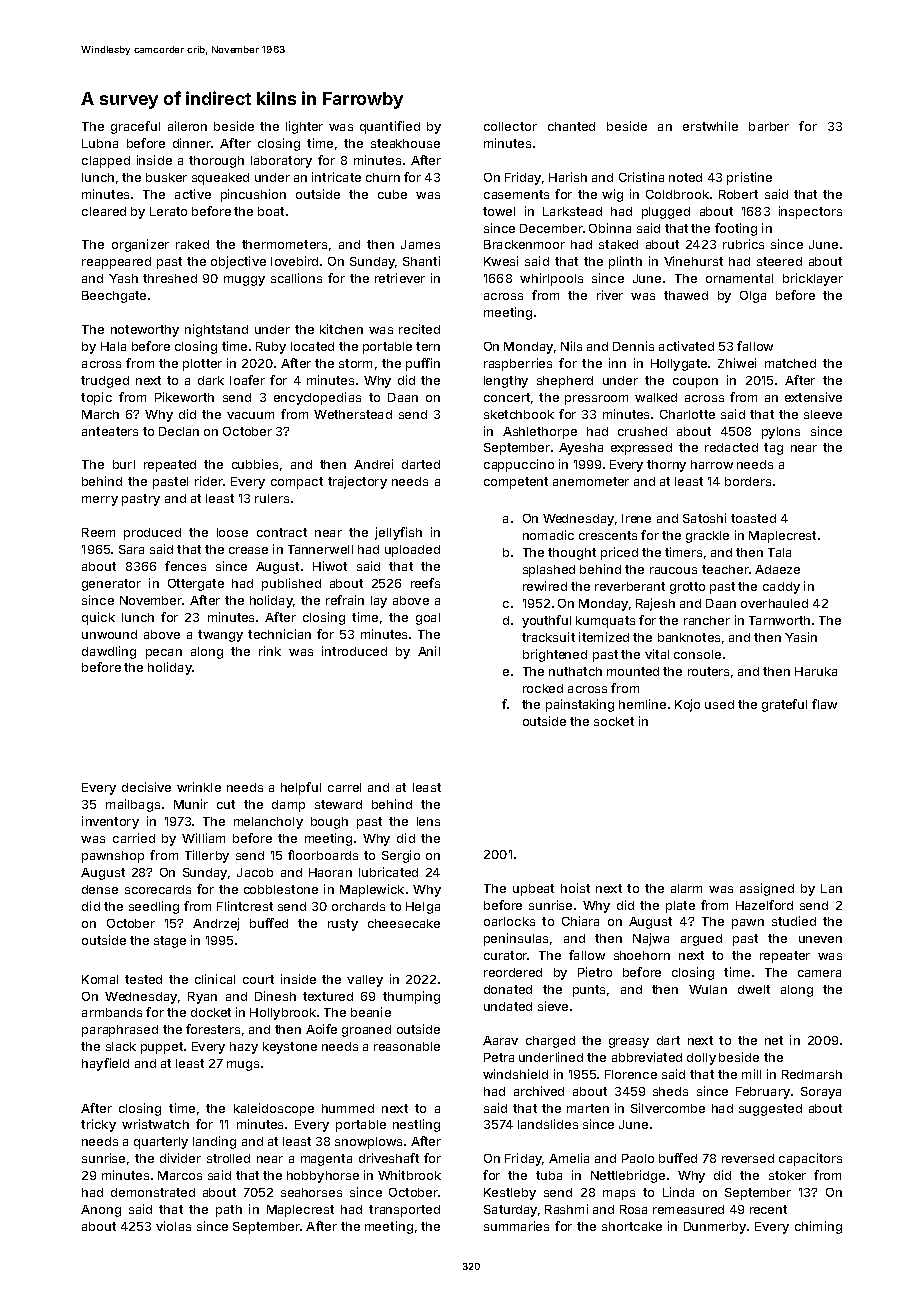 The height and width of the page is (1308, 924). I want to click on decisive, so click(146, 787).
